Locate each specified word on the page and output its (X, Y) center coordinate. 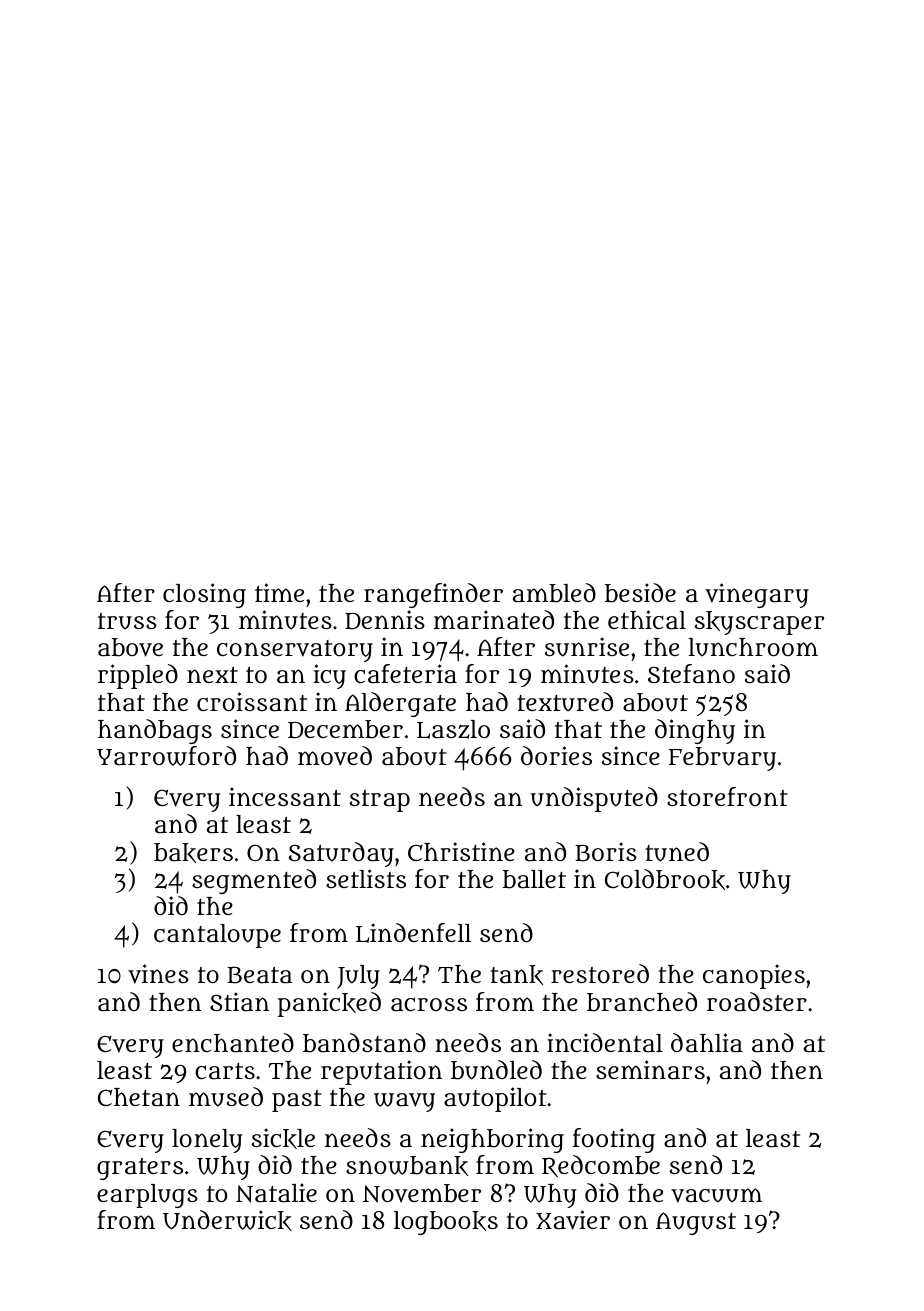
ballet (534, 879)
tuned (677, 852)
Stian (239, 1002)
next (212, 675)
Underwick (227, 1220)
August (696, 1223)
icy (329, 676)
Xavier (573, 1220)
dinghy (695, 731)
